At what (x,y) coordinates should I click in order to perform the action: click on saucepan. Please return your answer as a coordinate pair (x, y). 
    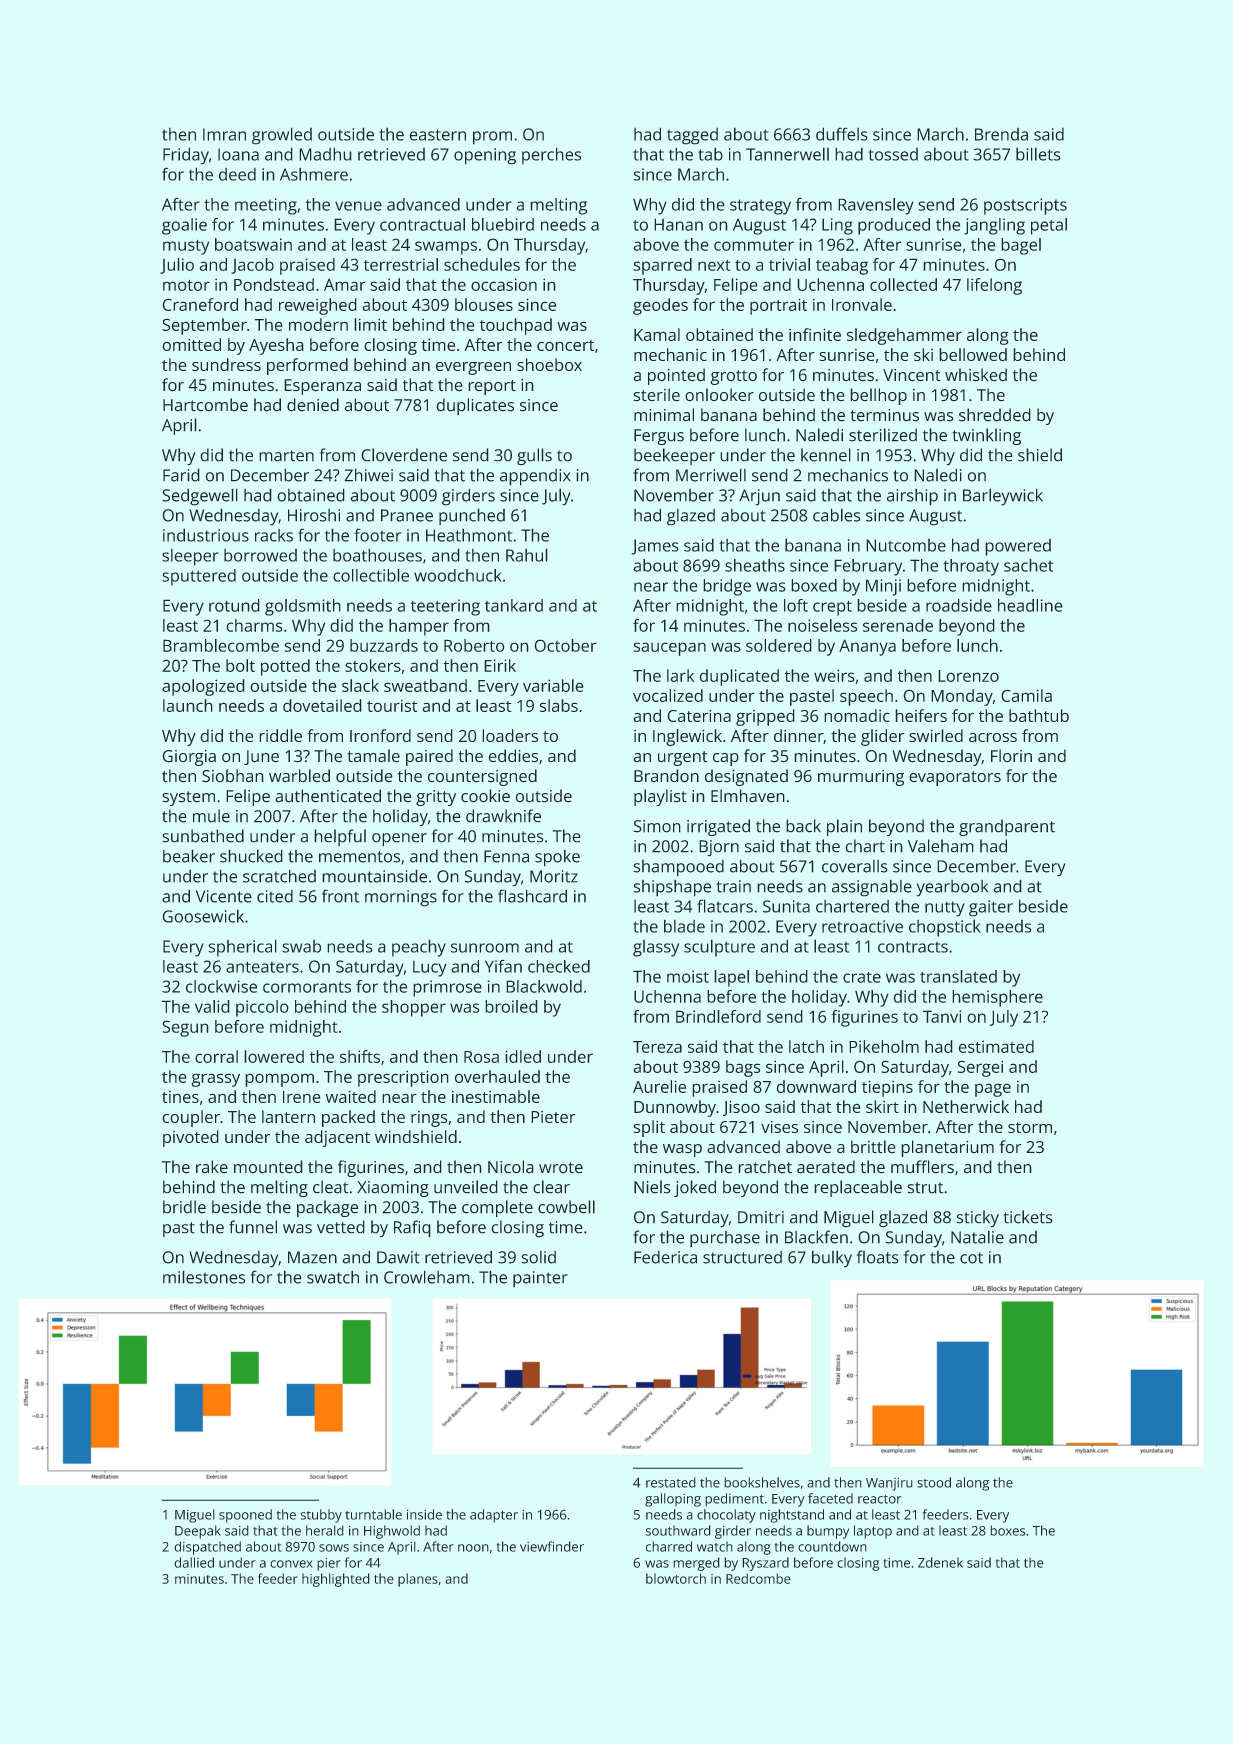
    Looking at the image, I should click on (670, 649).
